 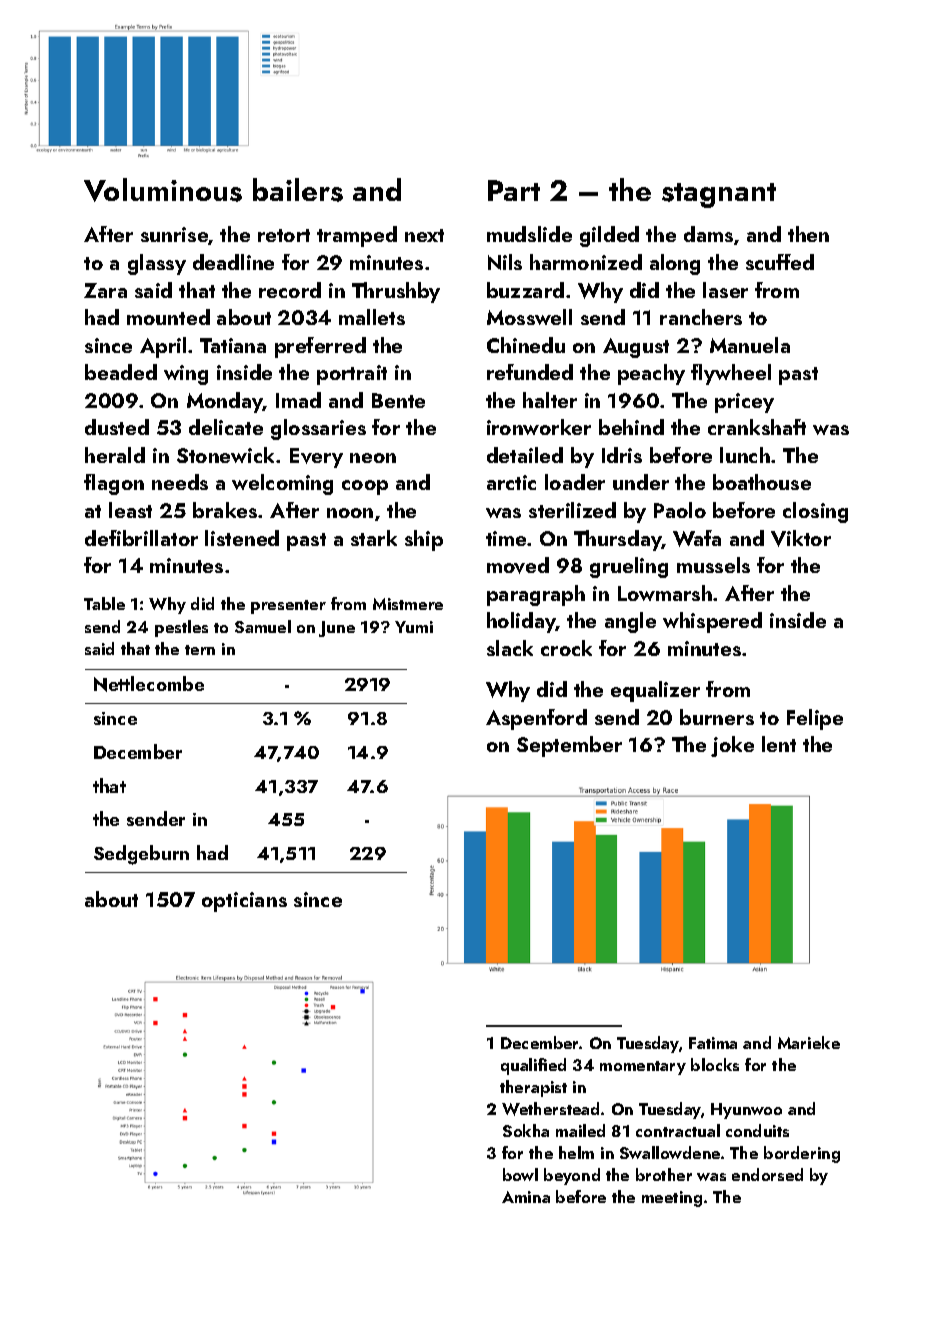 What do you see at coordinates (529, 234) in the page?
I see `mudslide` at bounding box center [529, 234].
